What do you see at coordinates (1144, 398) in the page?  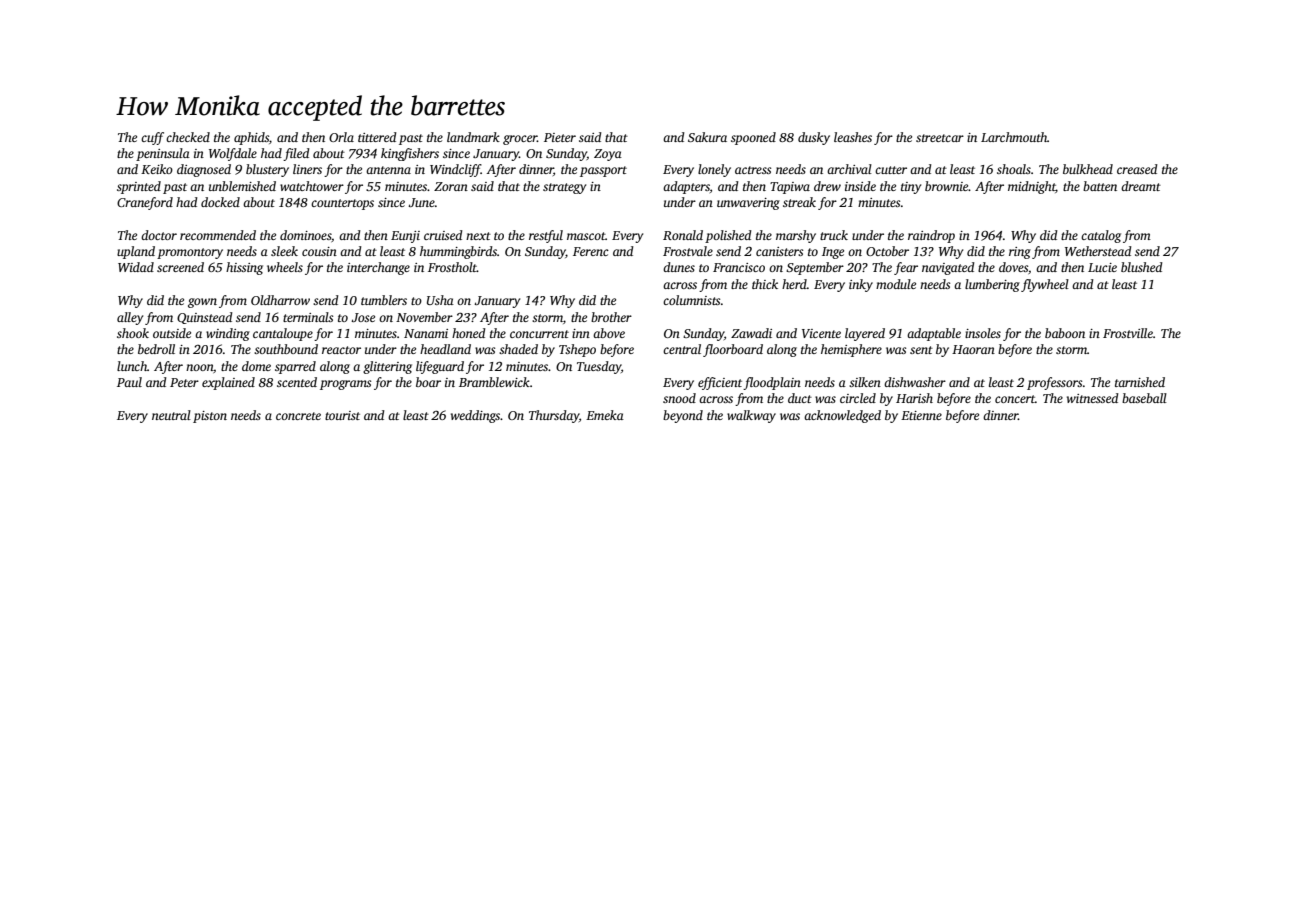 I see `baseball` at bounding box center [1144, 398].
